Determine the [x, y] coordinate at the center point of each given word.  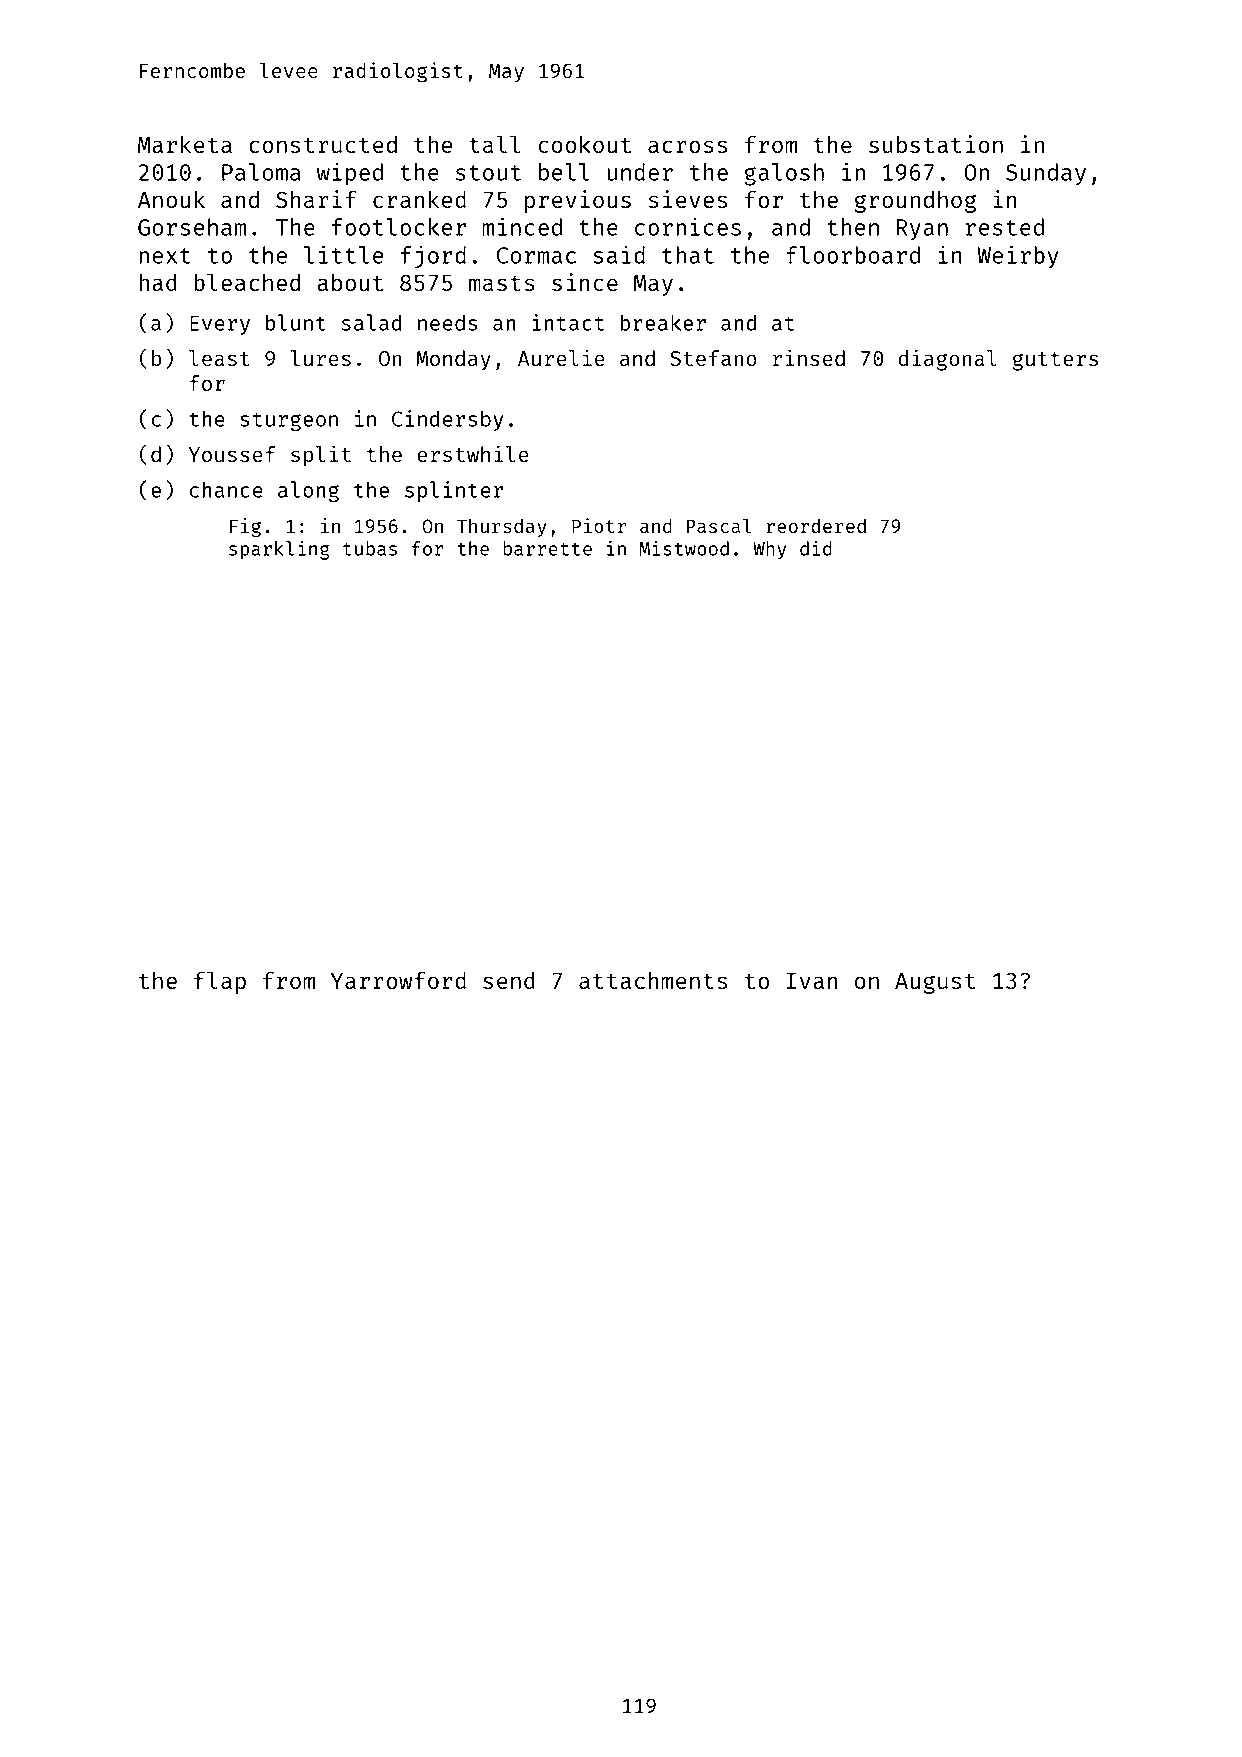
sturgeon [289, 421]
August [935, 983]
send [509, 980]
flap [220, 982]
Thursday [501, 527]
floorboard [853, 255]
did [816, 548]
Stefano [713, 358]
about [350, 282]
